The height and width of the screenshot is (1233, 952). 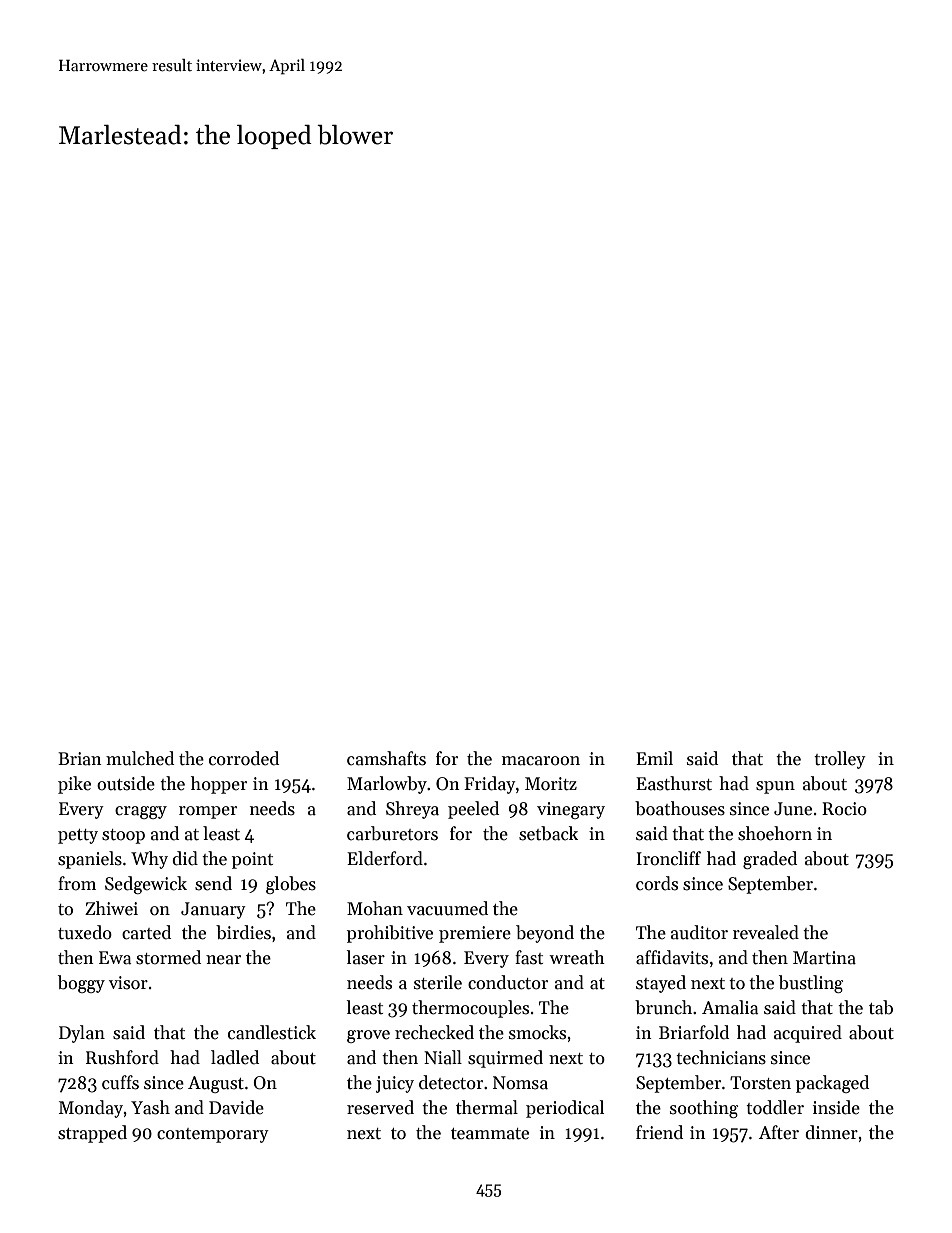 I want to click on Martina, so click(x=824, y=958).
